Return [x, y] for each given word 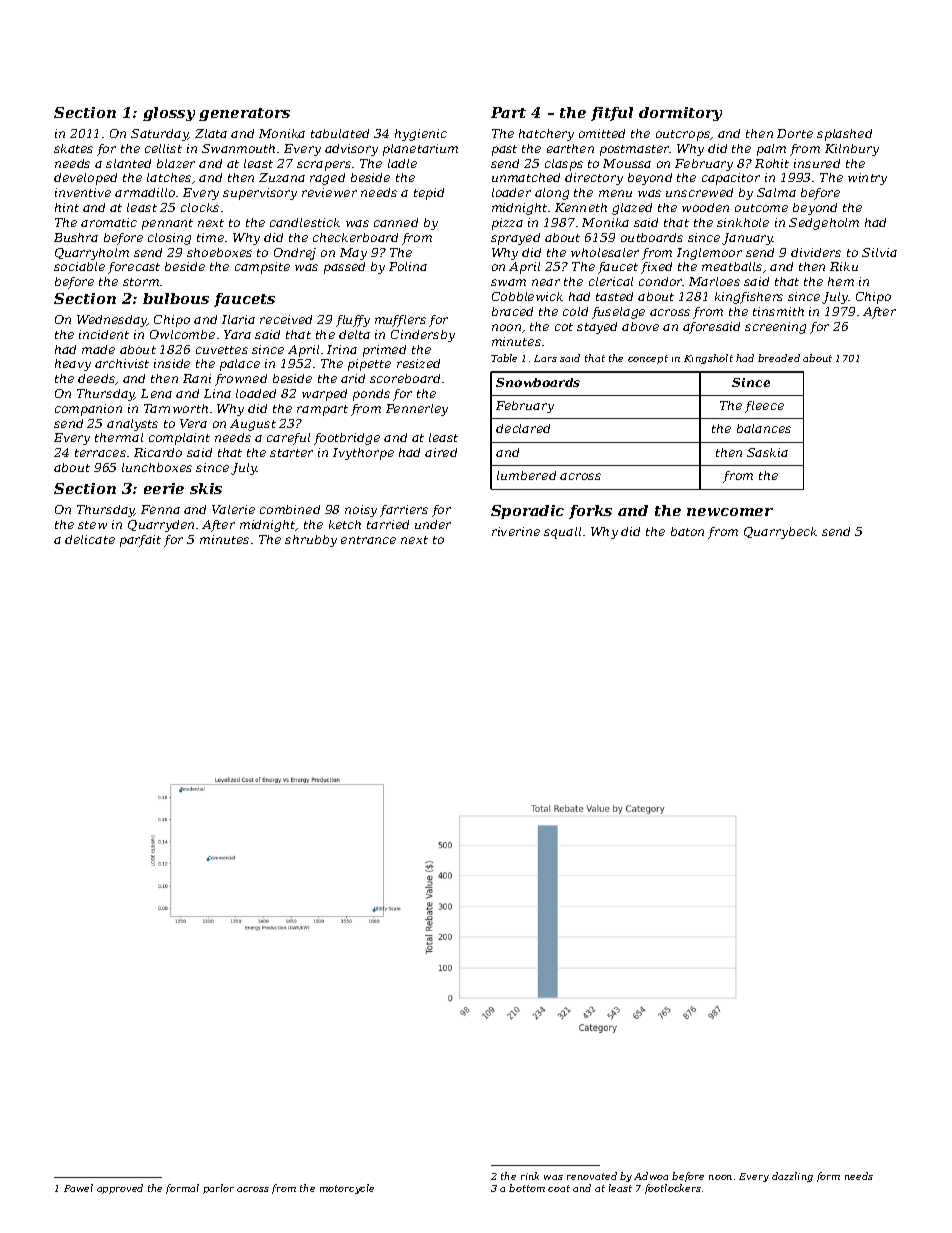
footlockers [673, 1189]
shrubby [311, 541]
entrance [368, 540]
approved [120, 1189]
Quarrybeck [780, 533]
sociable [79, 266]
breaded [779, 358]
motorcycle [347, 1189]
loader [511, 192]
